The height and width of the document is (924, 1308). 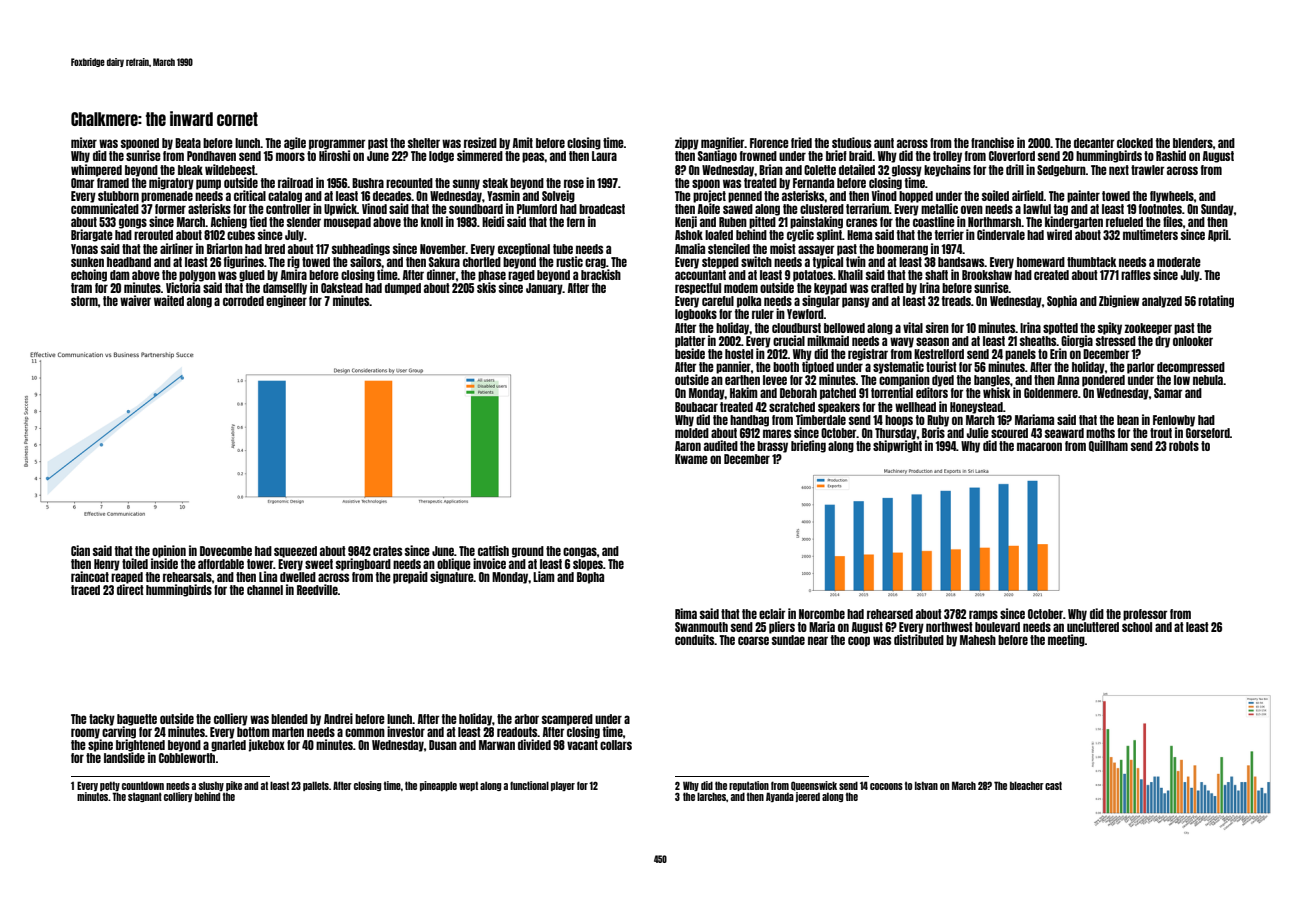 I want to click on congas, so click(x=580, y=552).
